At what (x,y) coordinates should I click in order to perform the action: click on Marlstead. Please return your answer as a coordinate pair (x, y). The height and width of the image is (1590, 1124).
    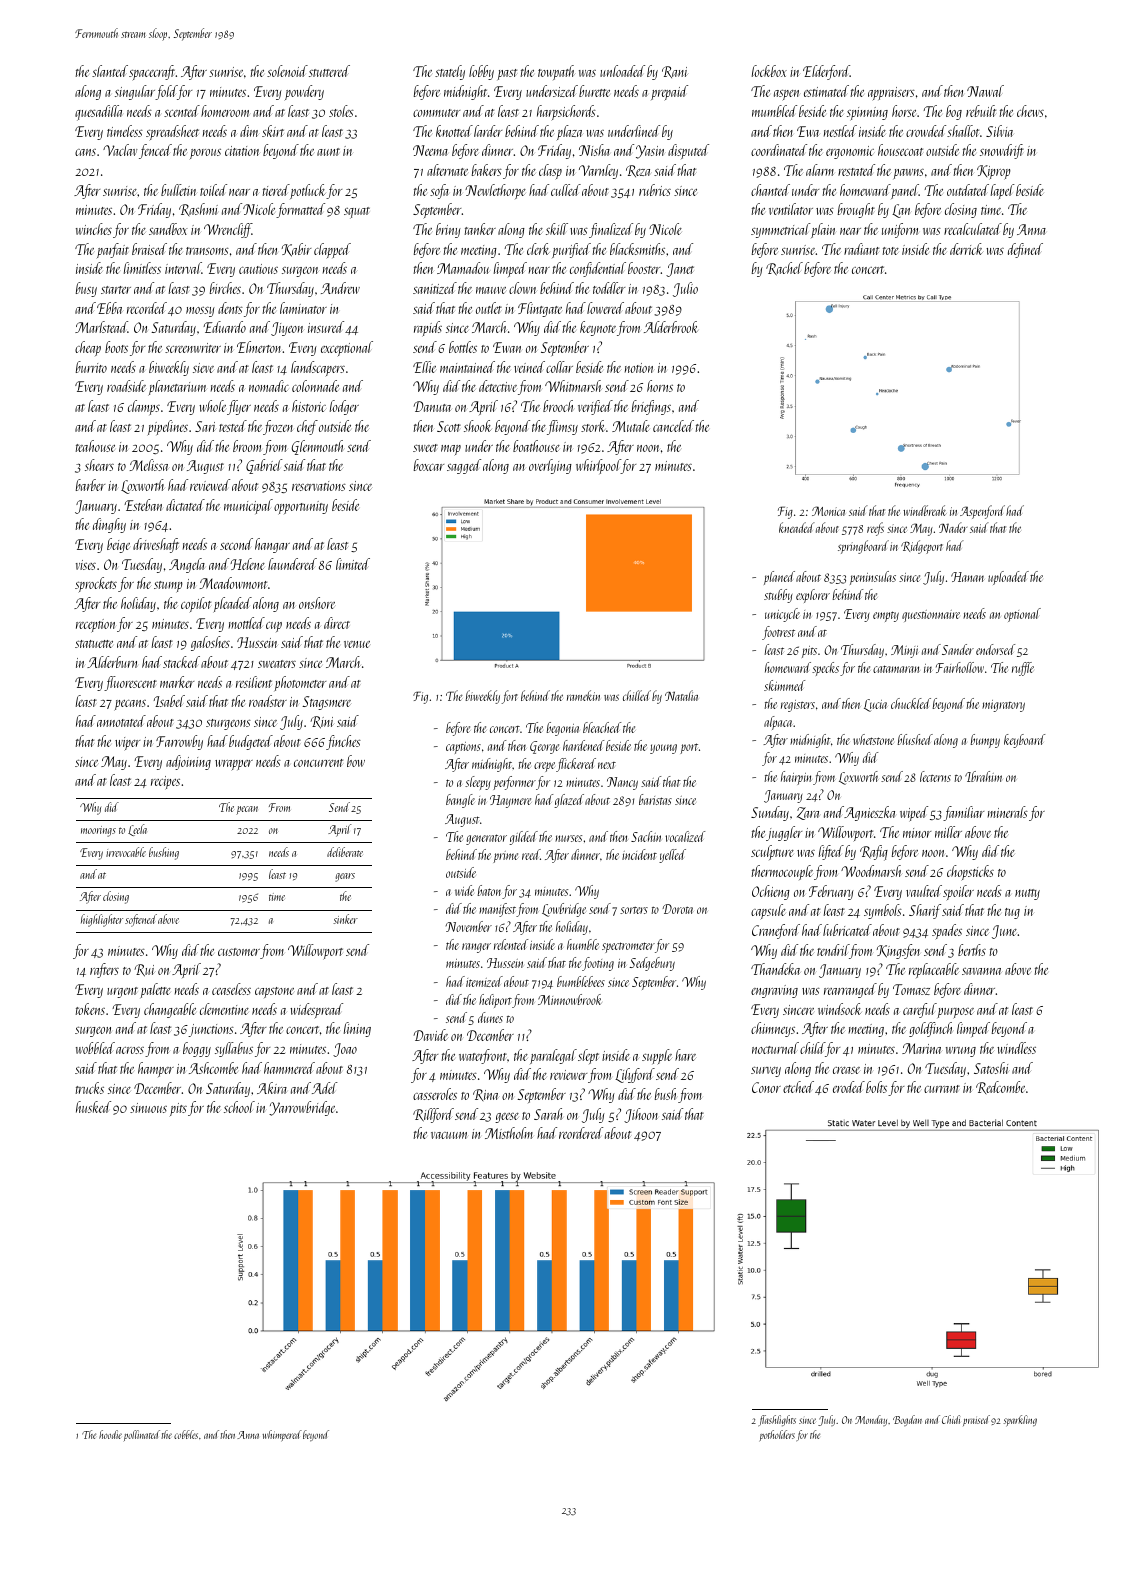
    Looking at the image, I should click on (101, 327).
